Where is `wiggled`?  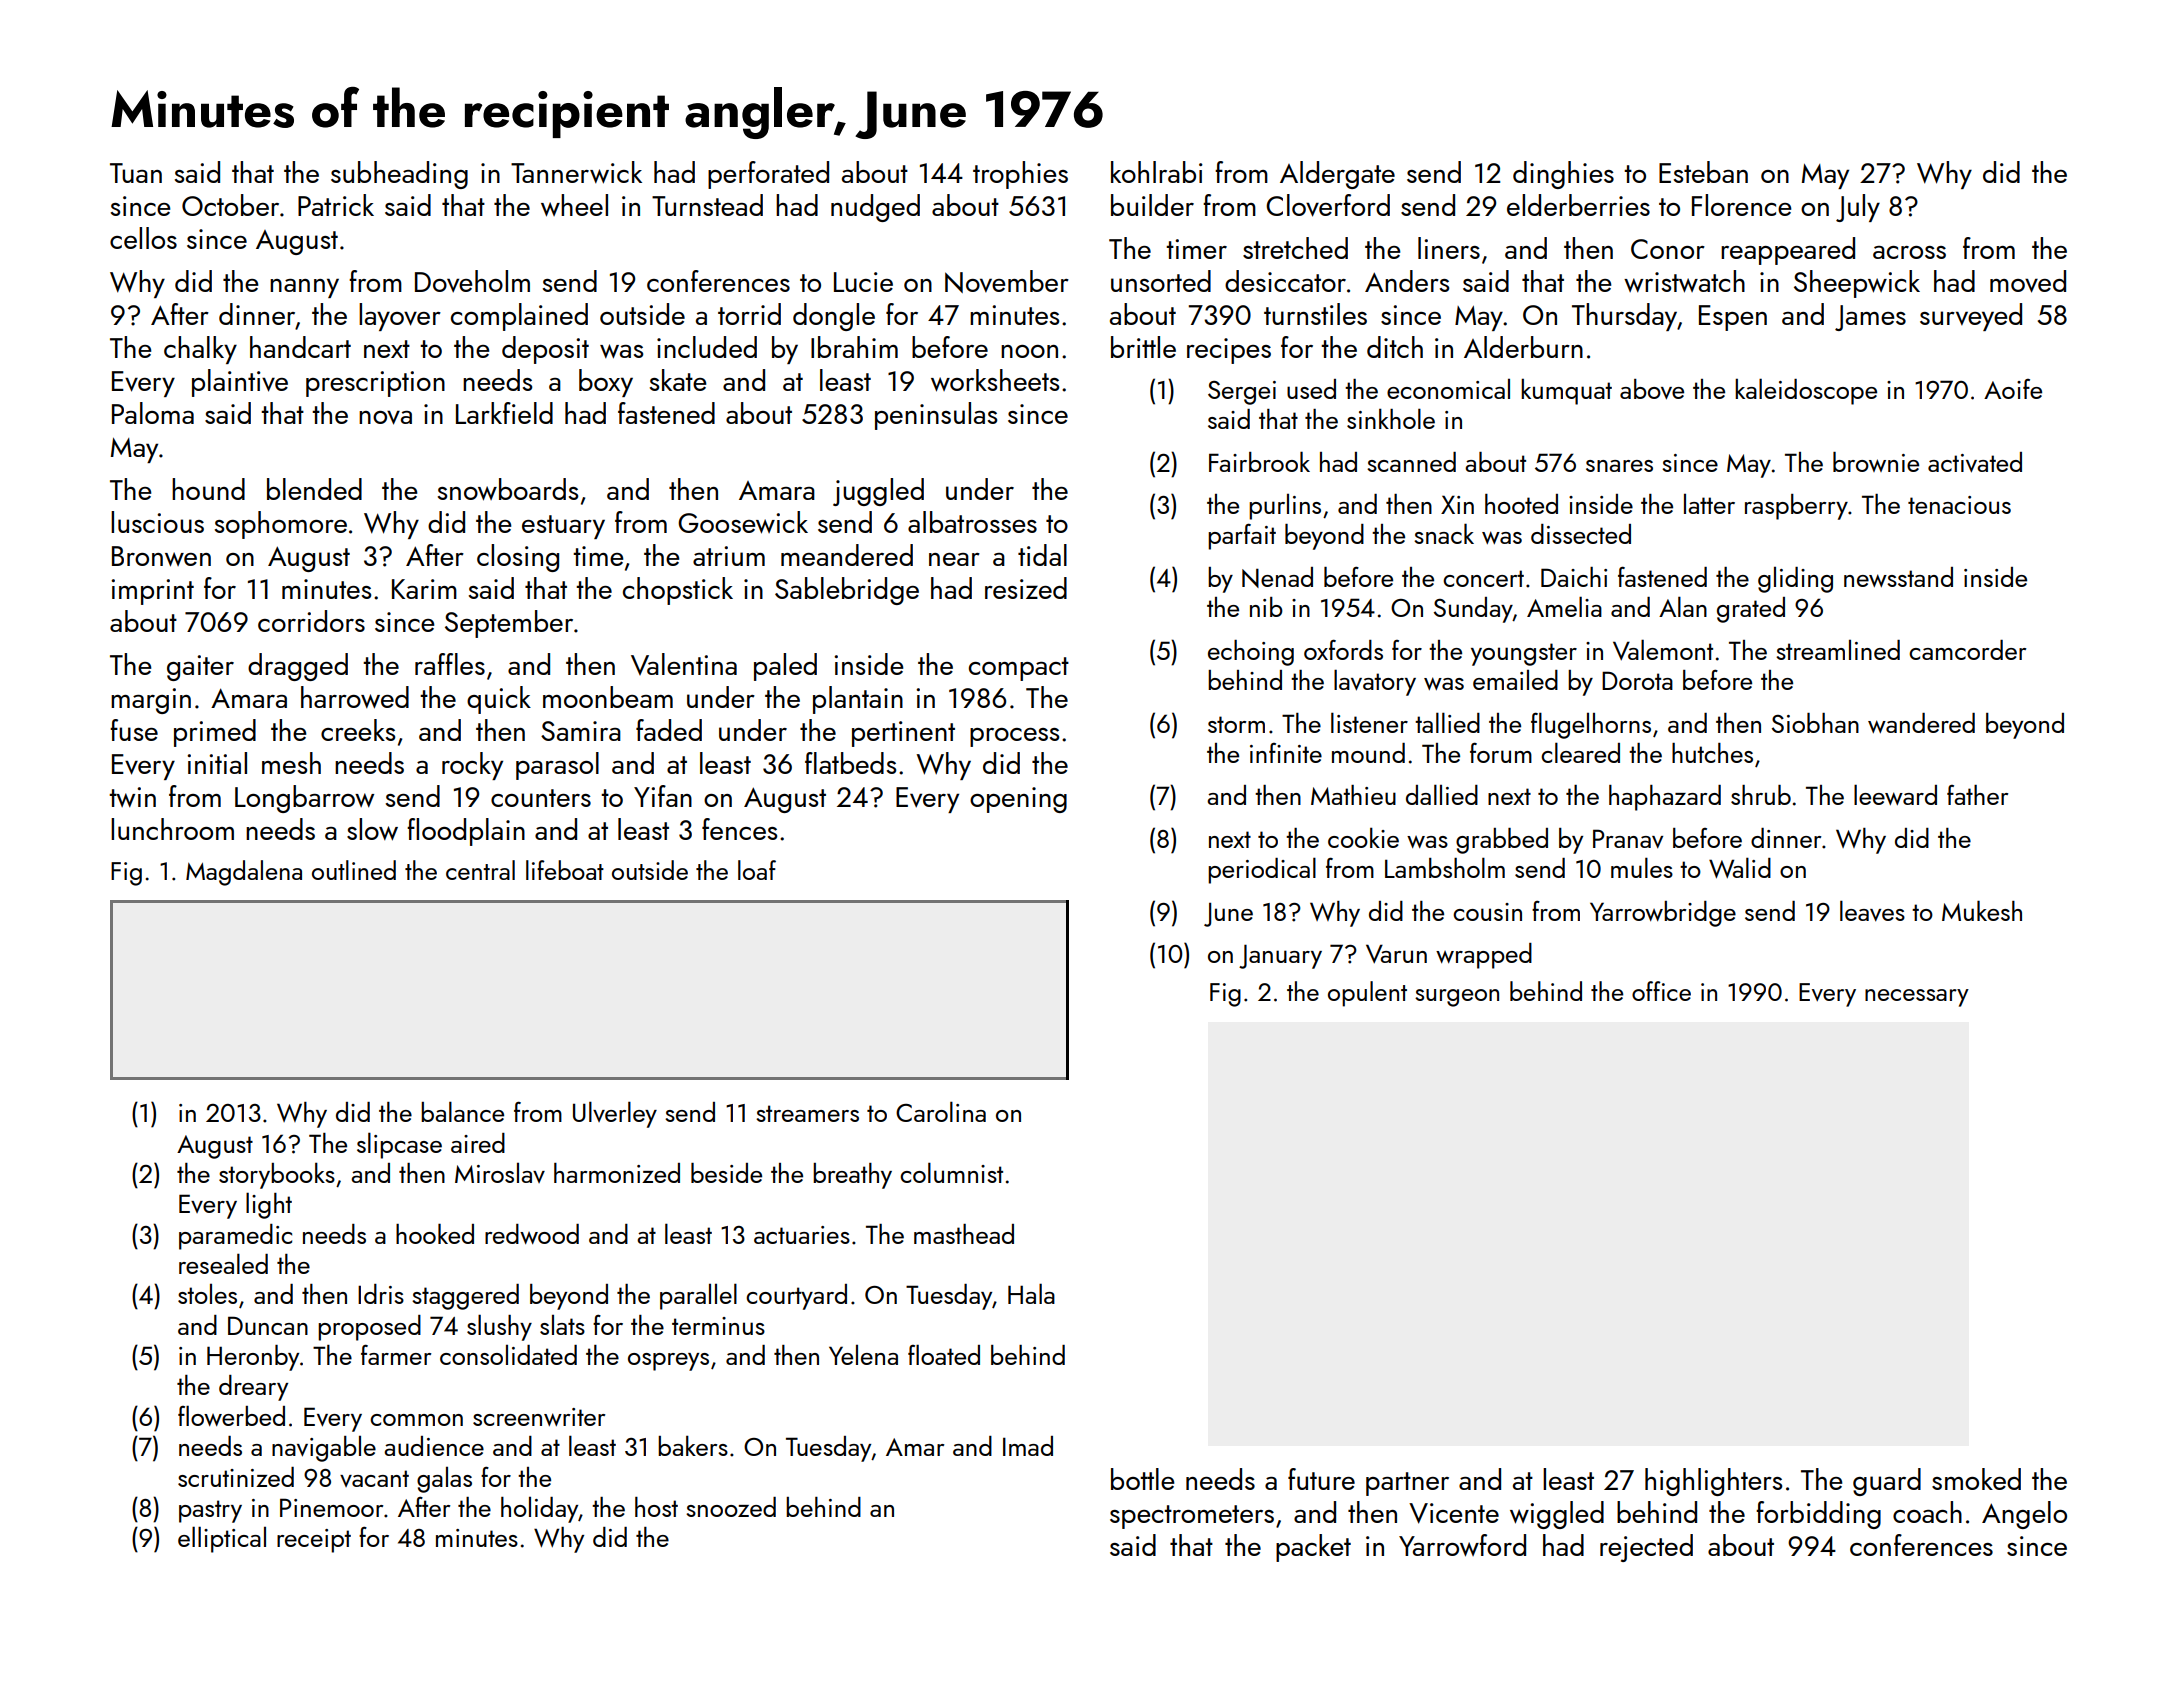 wiggled is located at coordinates (1557, 1515).
